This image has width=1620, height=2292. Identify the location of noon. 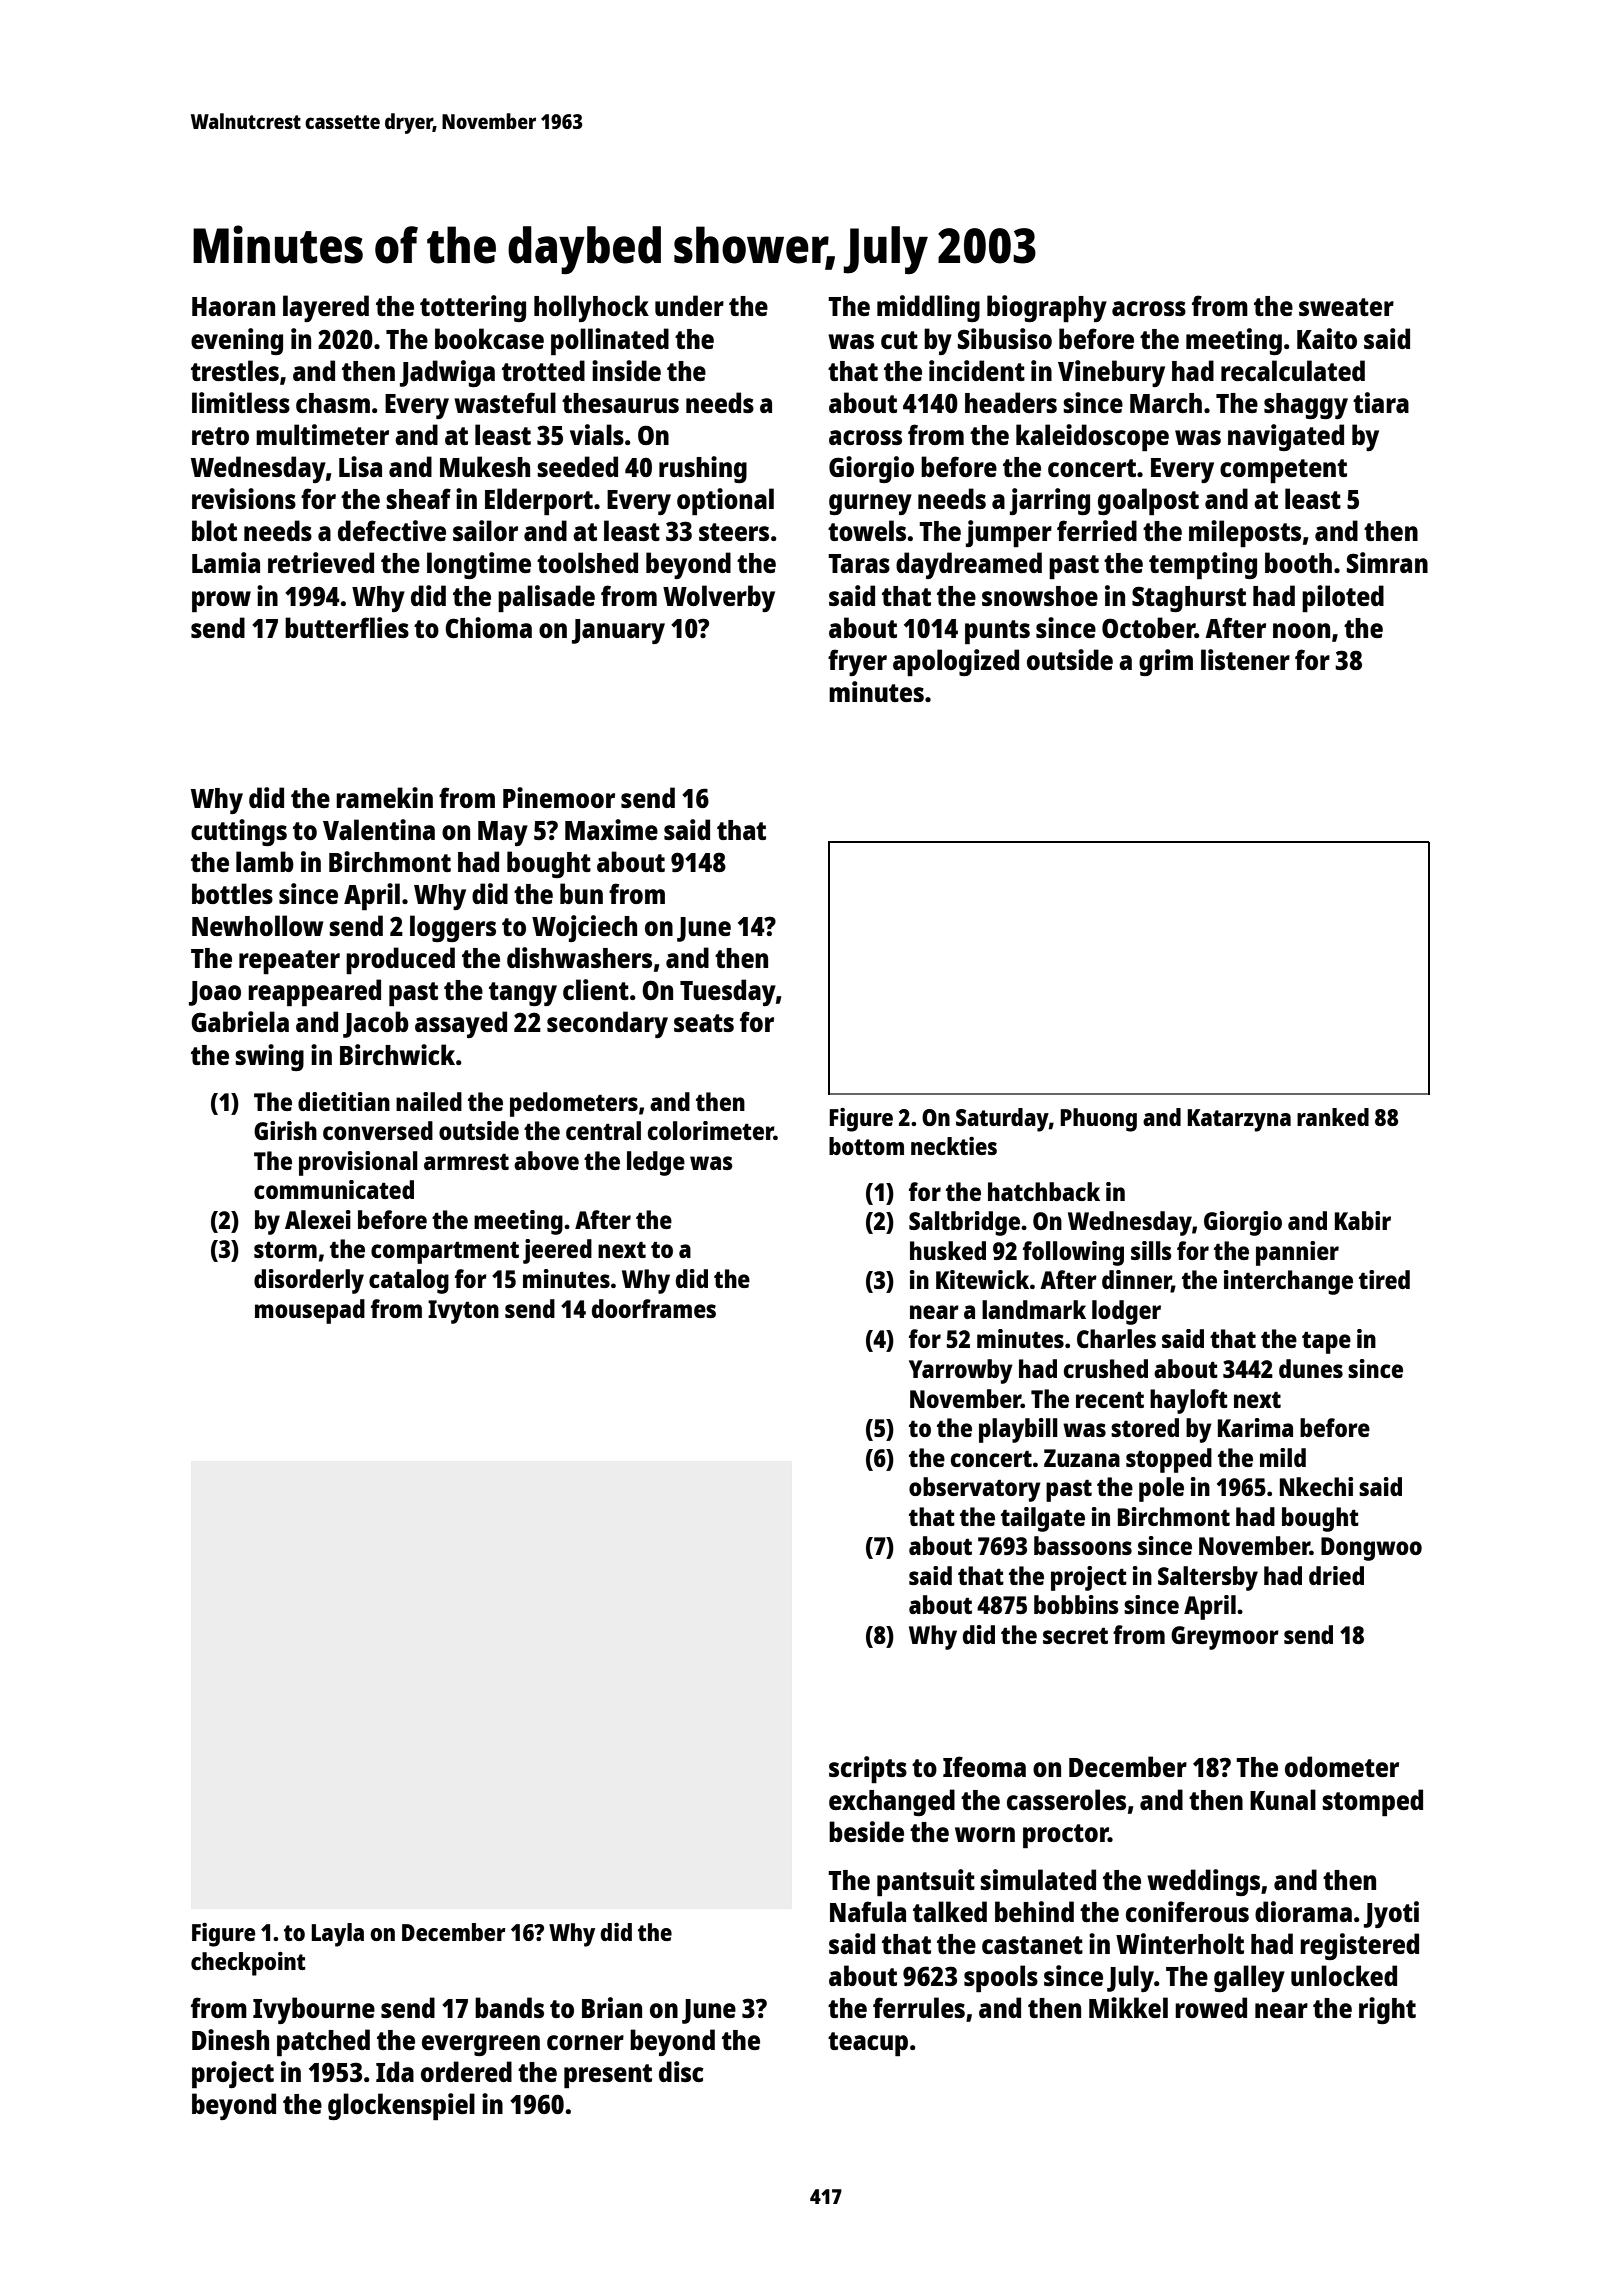
(1301, 630).
